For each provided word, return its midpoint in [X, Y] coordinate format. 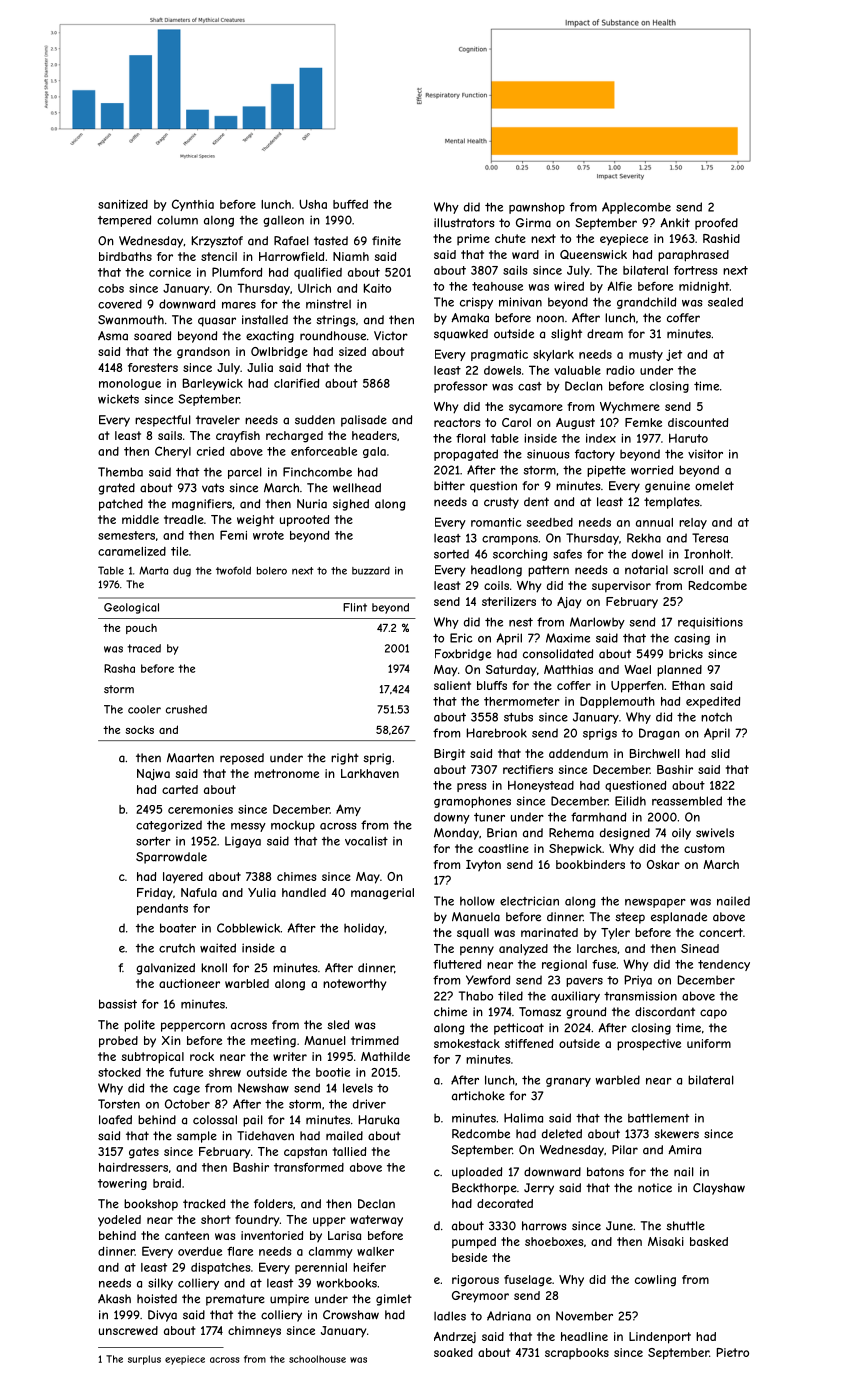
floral [471, 438]
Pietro [733, 1352]
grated [116, 489]
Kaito [377, 288]
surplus [144, 1360]
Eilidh [630, 801]
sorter [153, 841]
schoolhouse [317, 1359]
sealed [725, 302]
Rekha [644, 538]
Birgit [449, 755]
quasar [217, 322]
